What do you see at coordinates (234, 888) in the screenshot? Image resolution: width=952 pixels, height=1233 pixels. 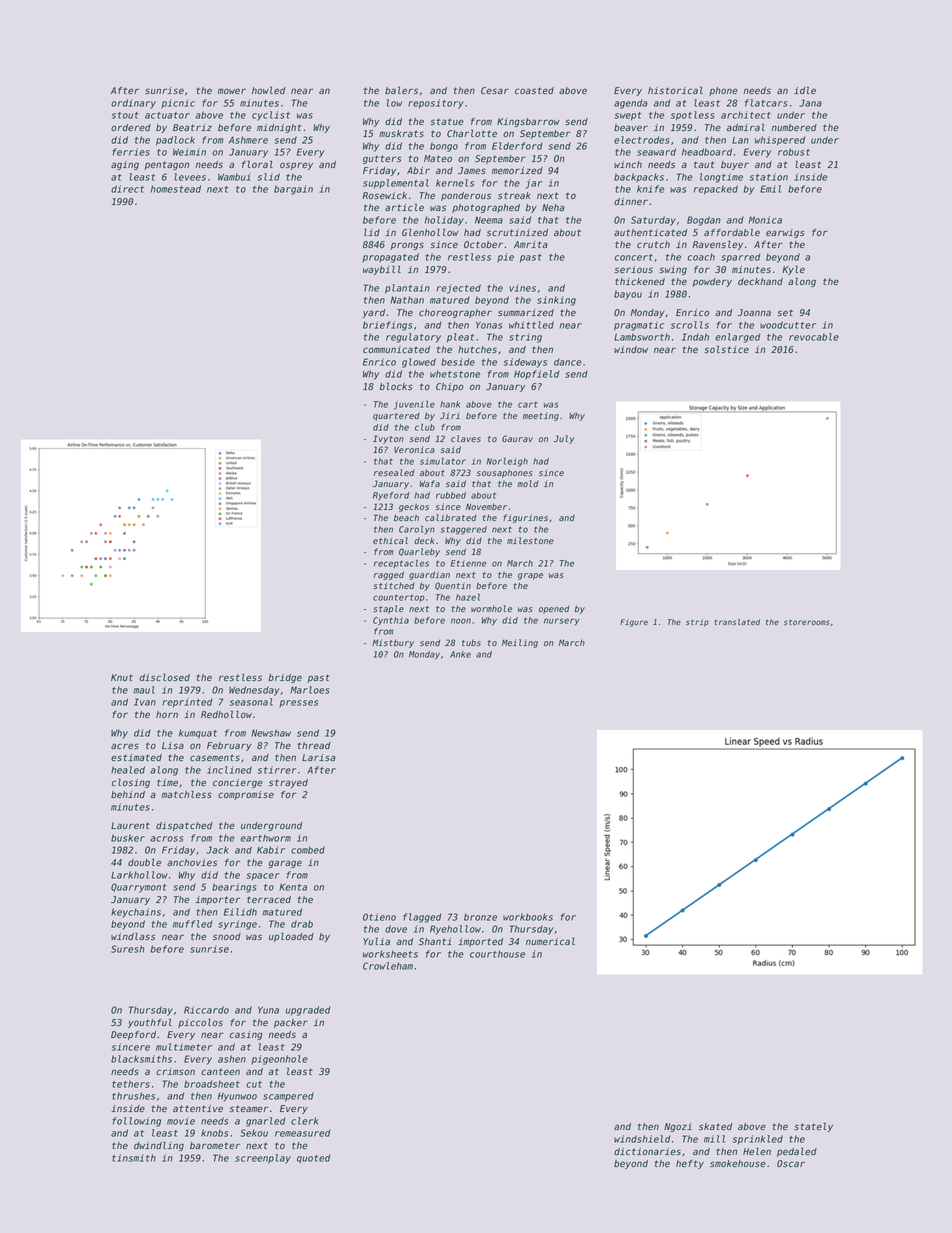 I see `bearings` at bounding box center [234, 888].
